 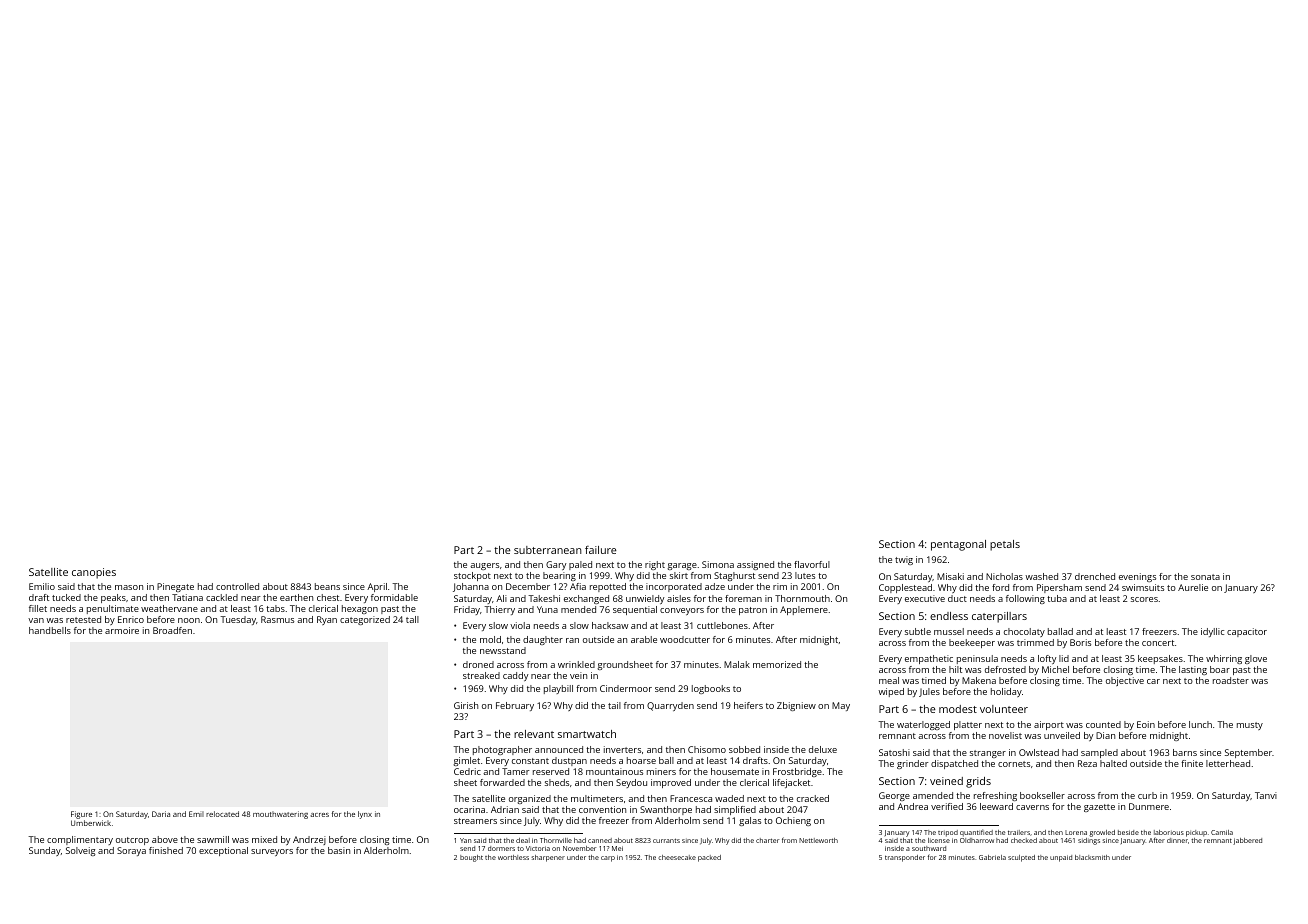 I want to click on canopies, so click(x=94, y=573).
